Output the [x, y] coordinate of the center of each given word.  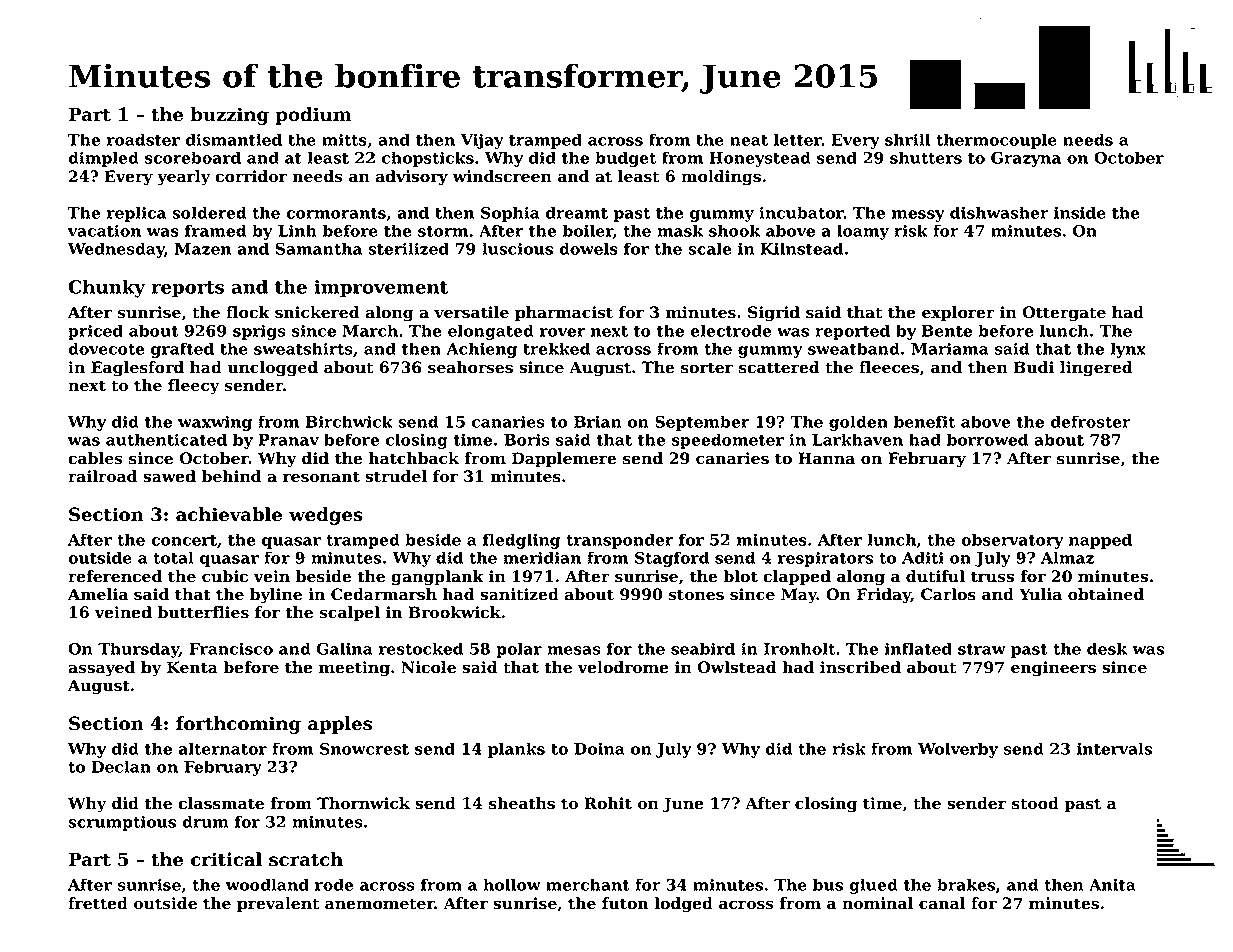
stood [1035, 803]
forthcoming [238, 725]
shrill [907, 139]
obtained [1106, 594]
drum [205, 821]
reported [852, 332]
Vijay [482, 141]
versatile [471, 312]
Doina [599, 749]
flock [248, 312]
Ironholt [799, 648]
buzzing [229, 116]
